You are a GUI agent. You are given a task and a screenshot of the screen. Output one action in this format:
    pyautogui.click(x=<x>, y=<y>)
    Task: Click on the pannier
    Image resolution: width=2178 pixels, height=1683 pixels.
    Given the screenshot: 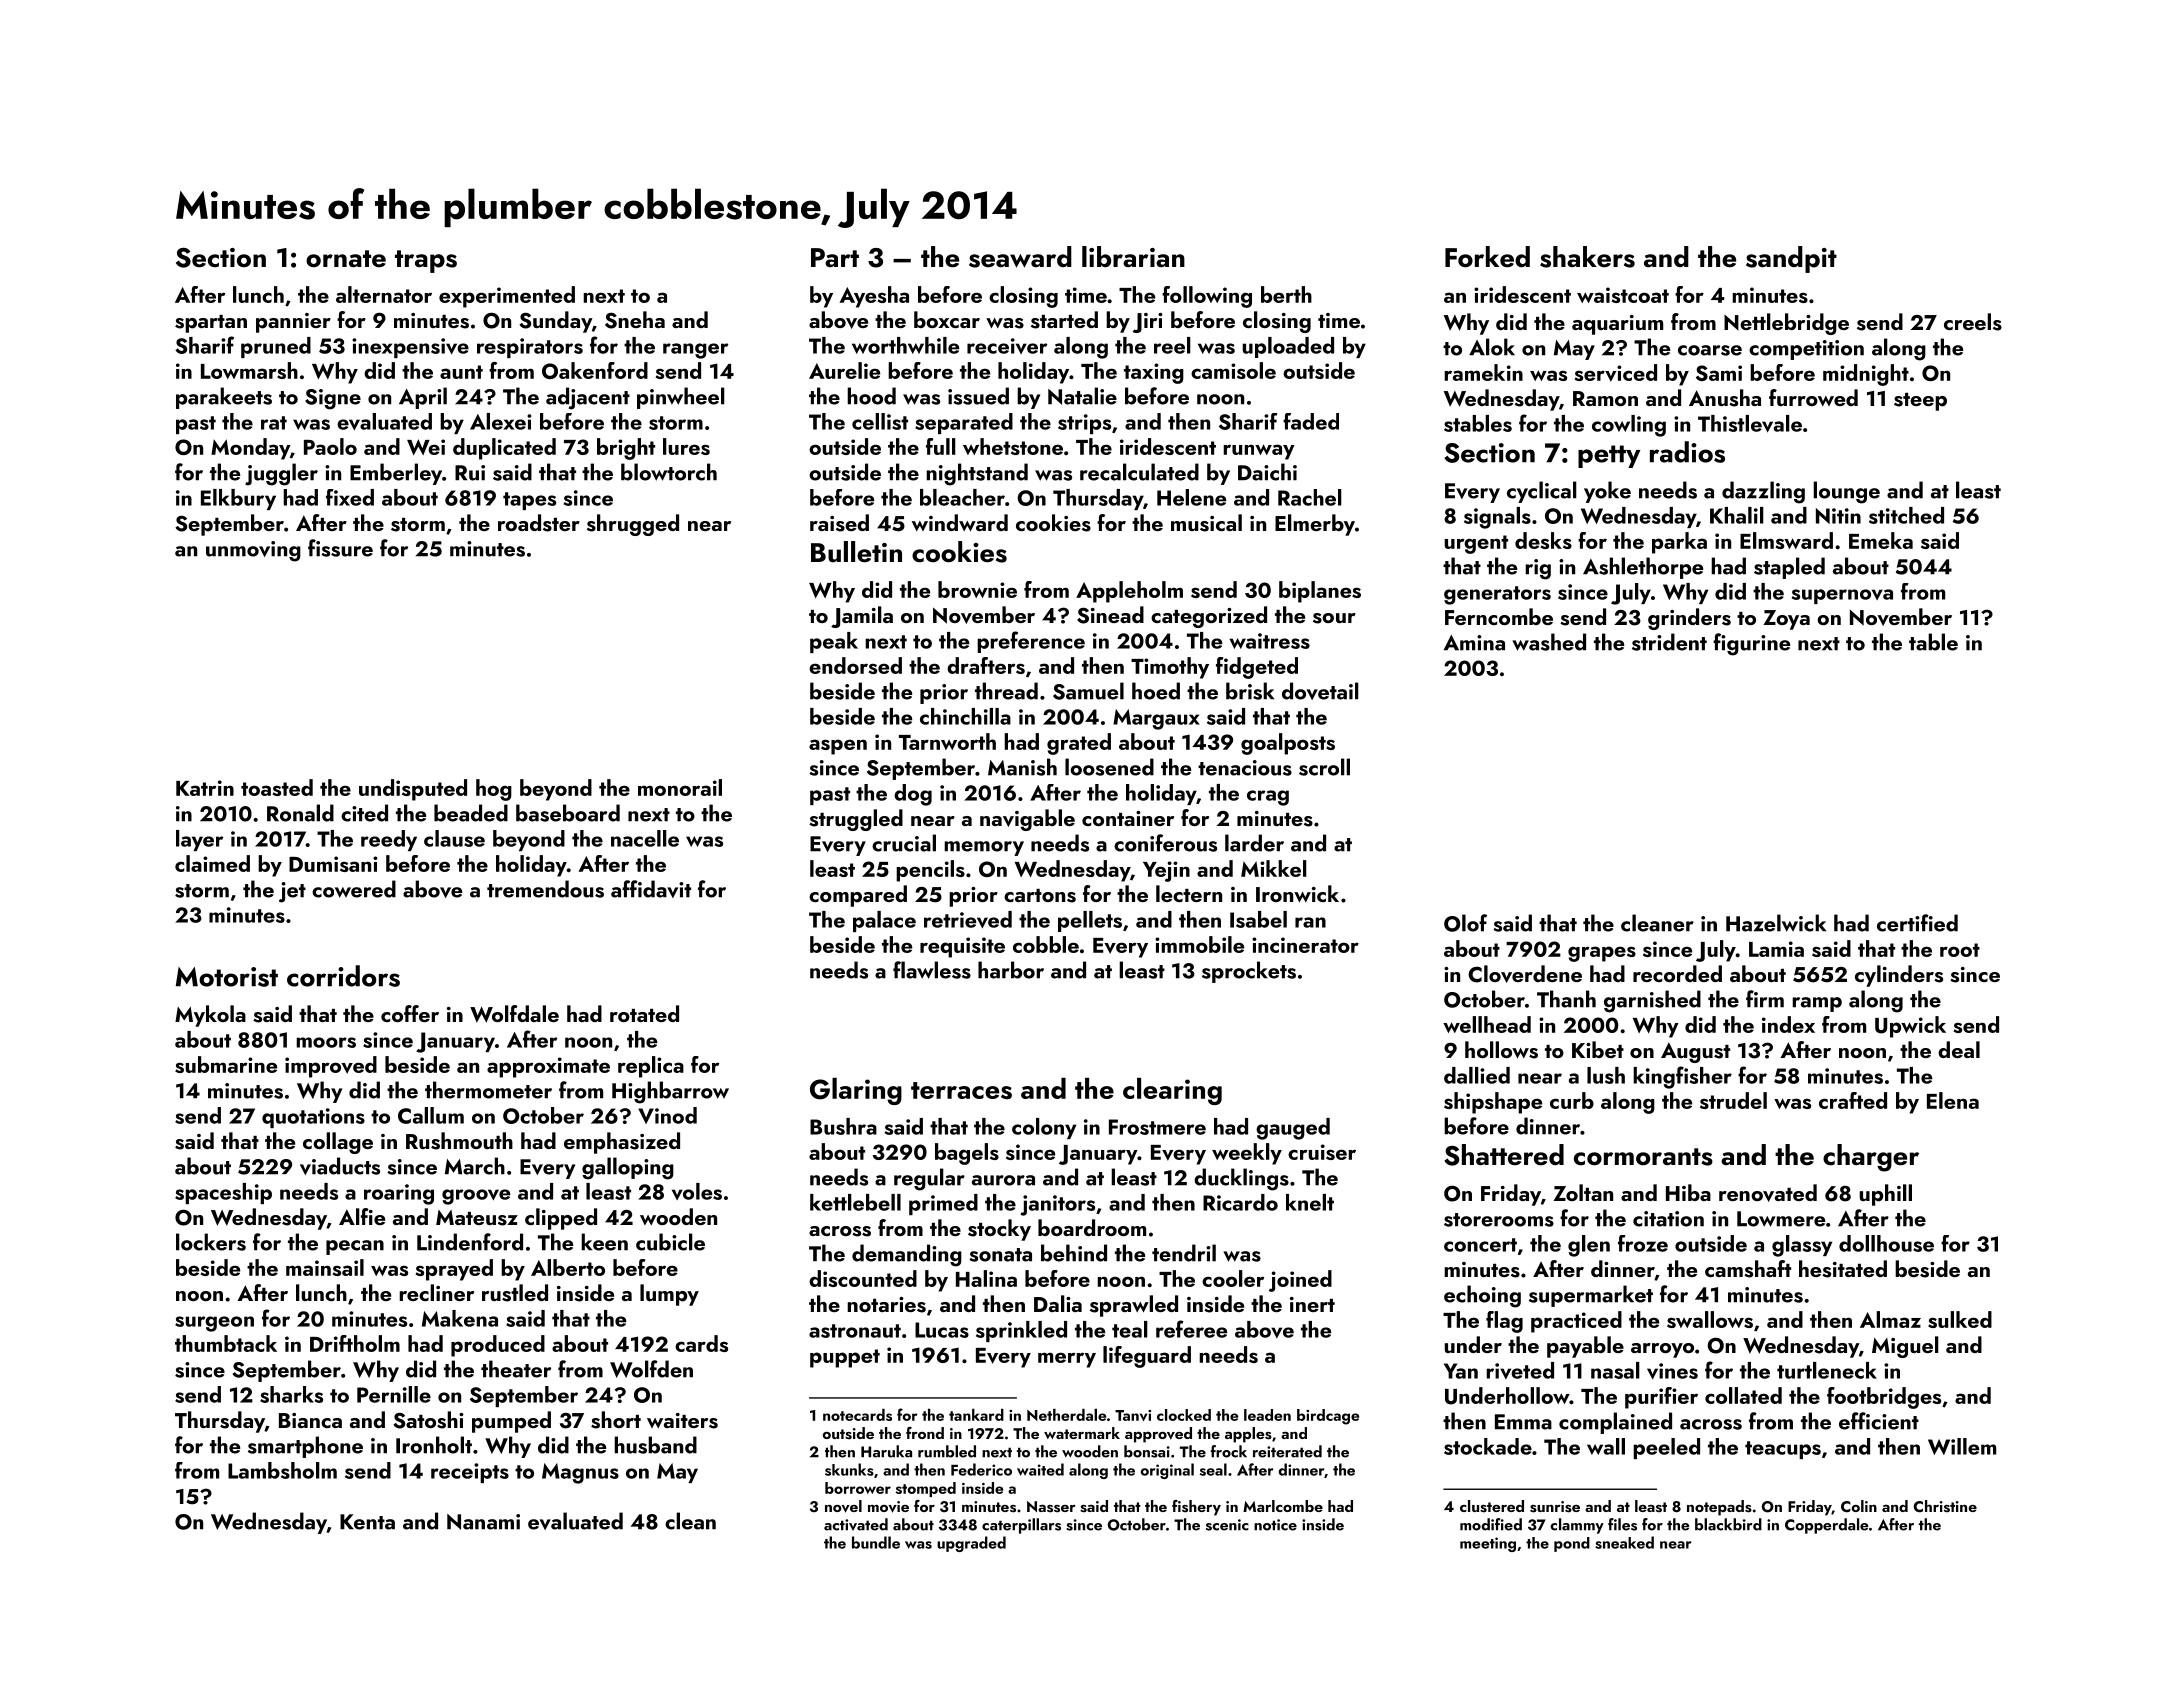 What is the action you would take?
    pyautogui.click(x=293, y=323)
